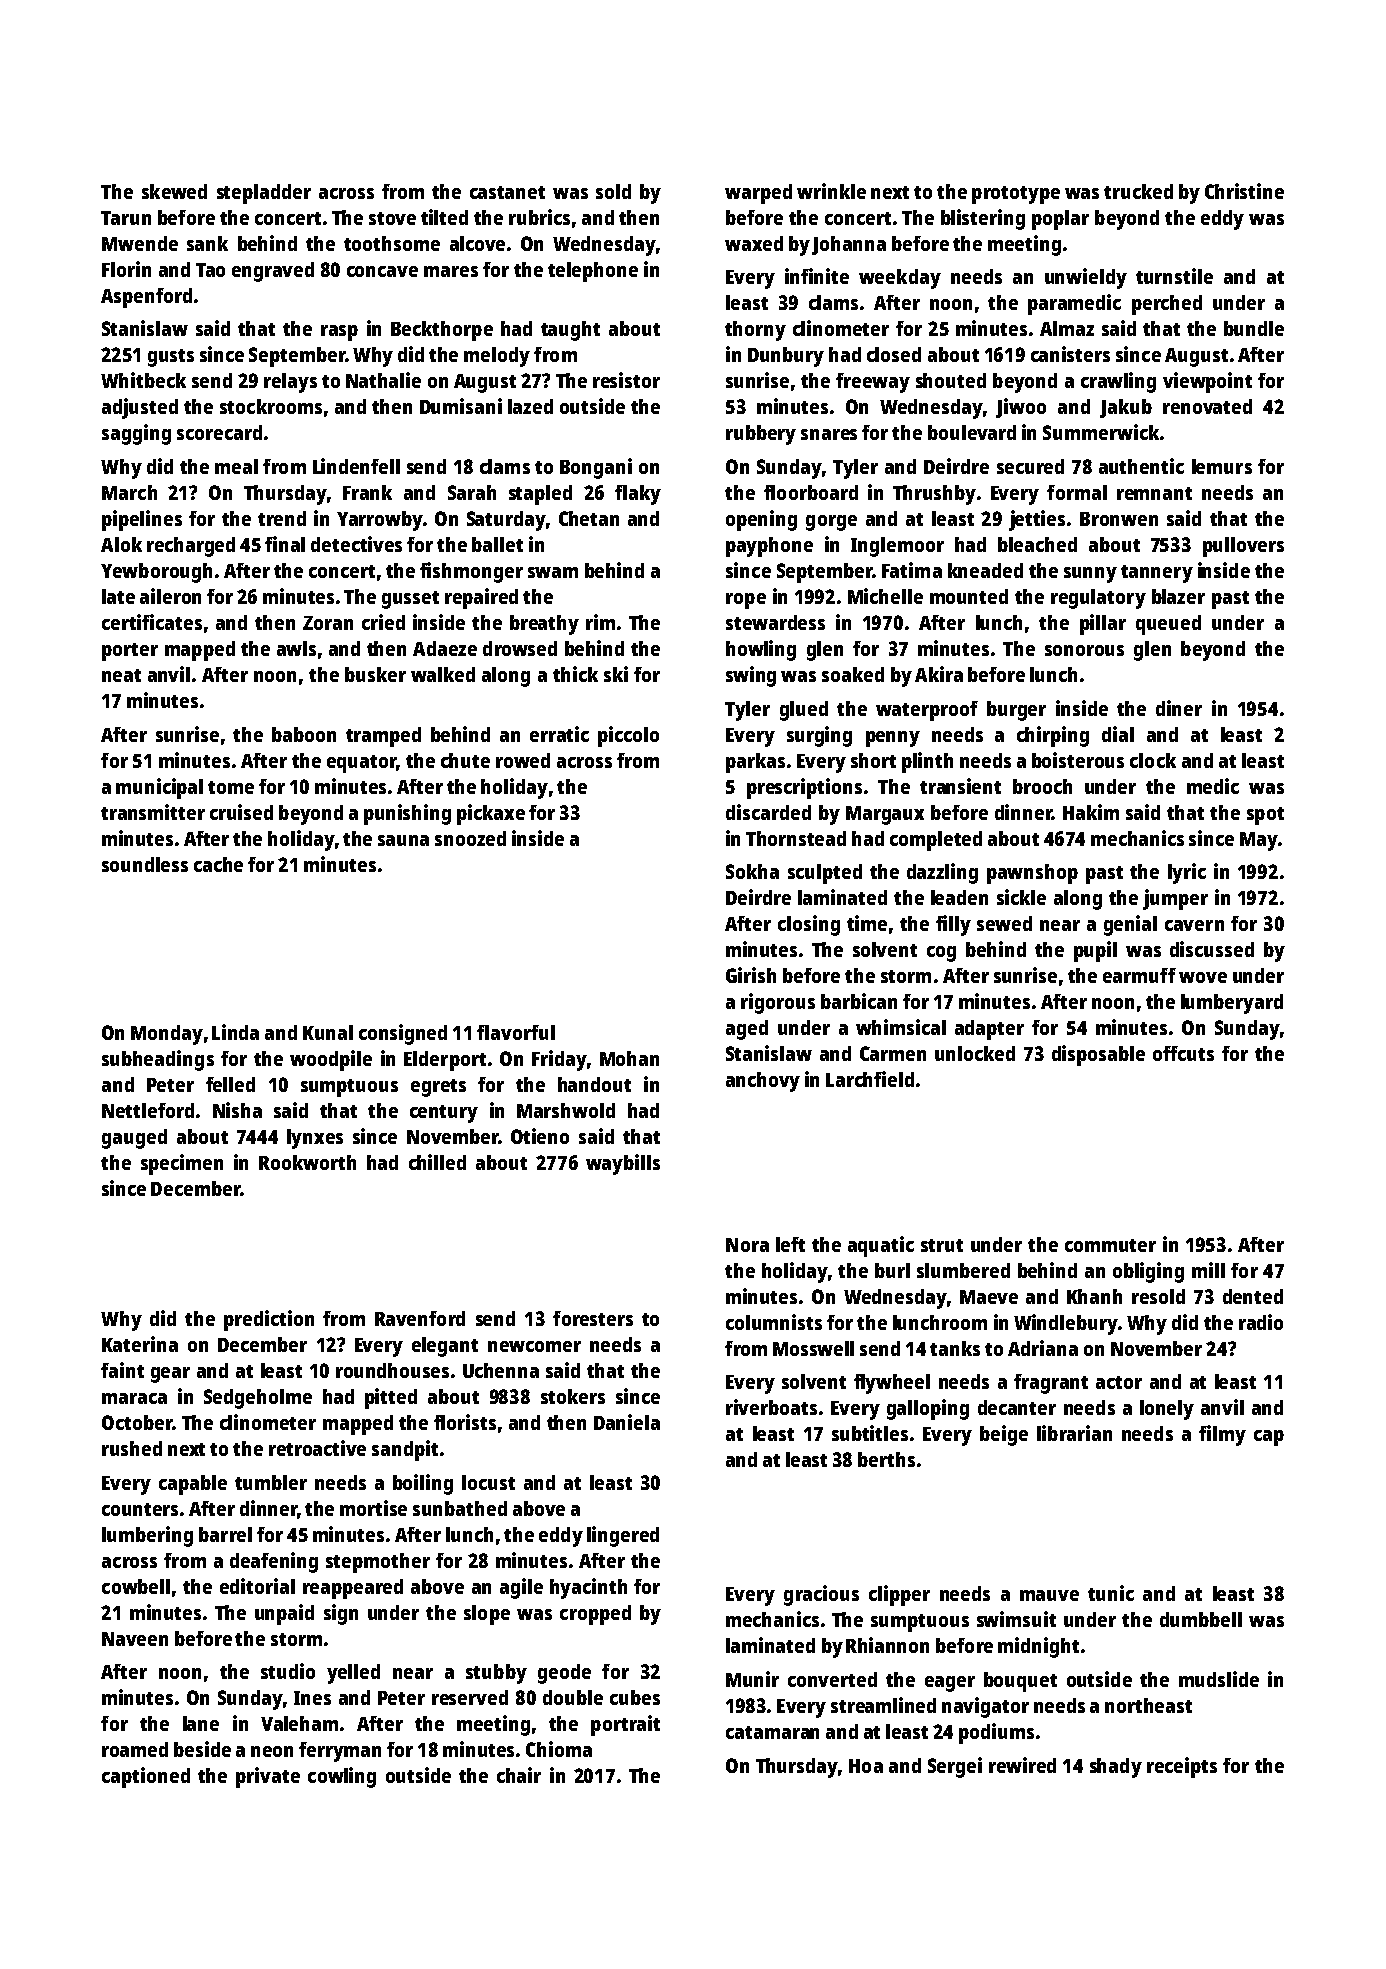 This screenshot has width=1386, height=1969. Describe the element at coordinates (1116, 1768) in the screenshot. I see `shady` at that location.
